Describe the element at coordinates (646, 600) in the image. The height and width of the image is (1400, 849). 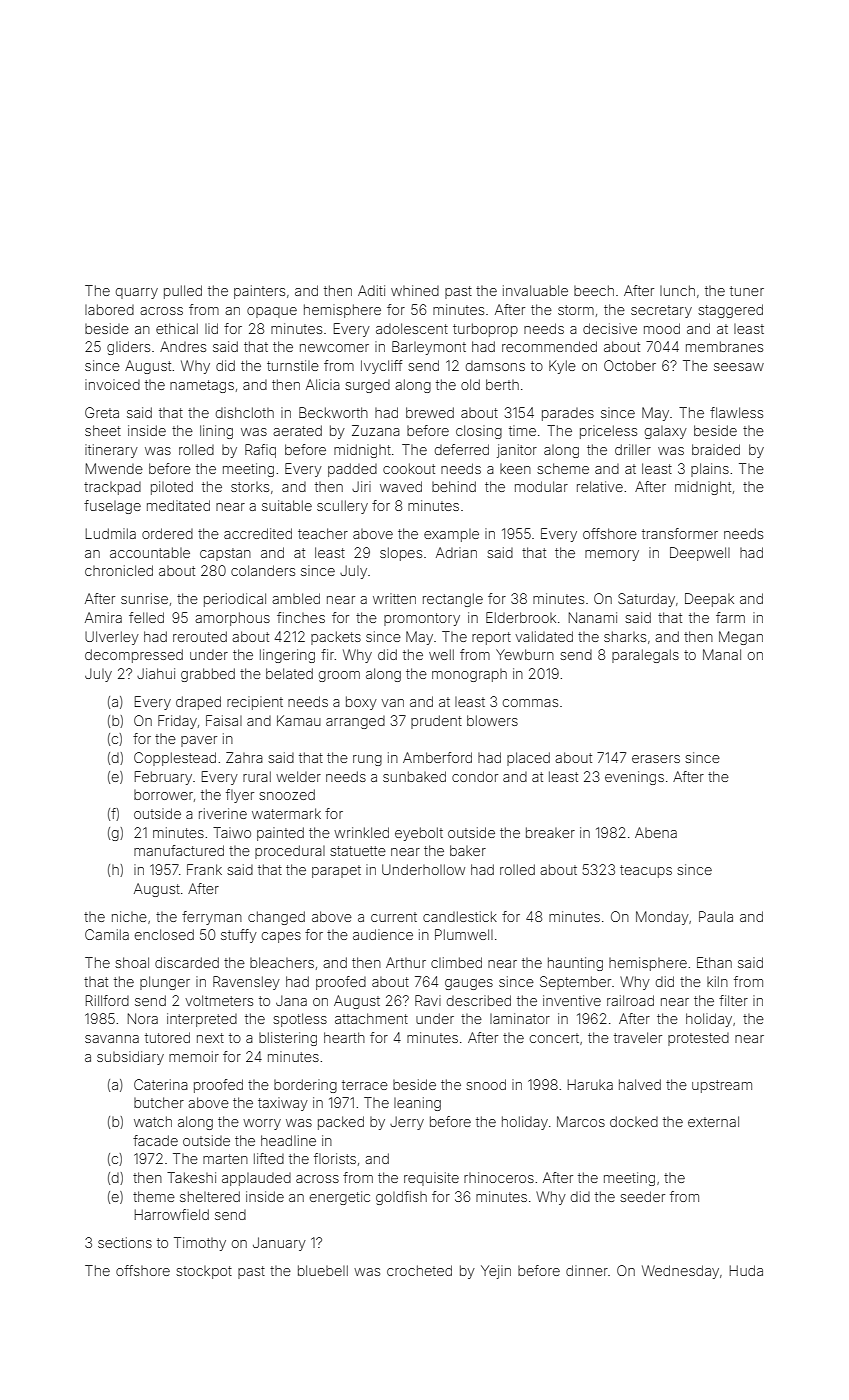
I see `Saturday` at that location.
